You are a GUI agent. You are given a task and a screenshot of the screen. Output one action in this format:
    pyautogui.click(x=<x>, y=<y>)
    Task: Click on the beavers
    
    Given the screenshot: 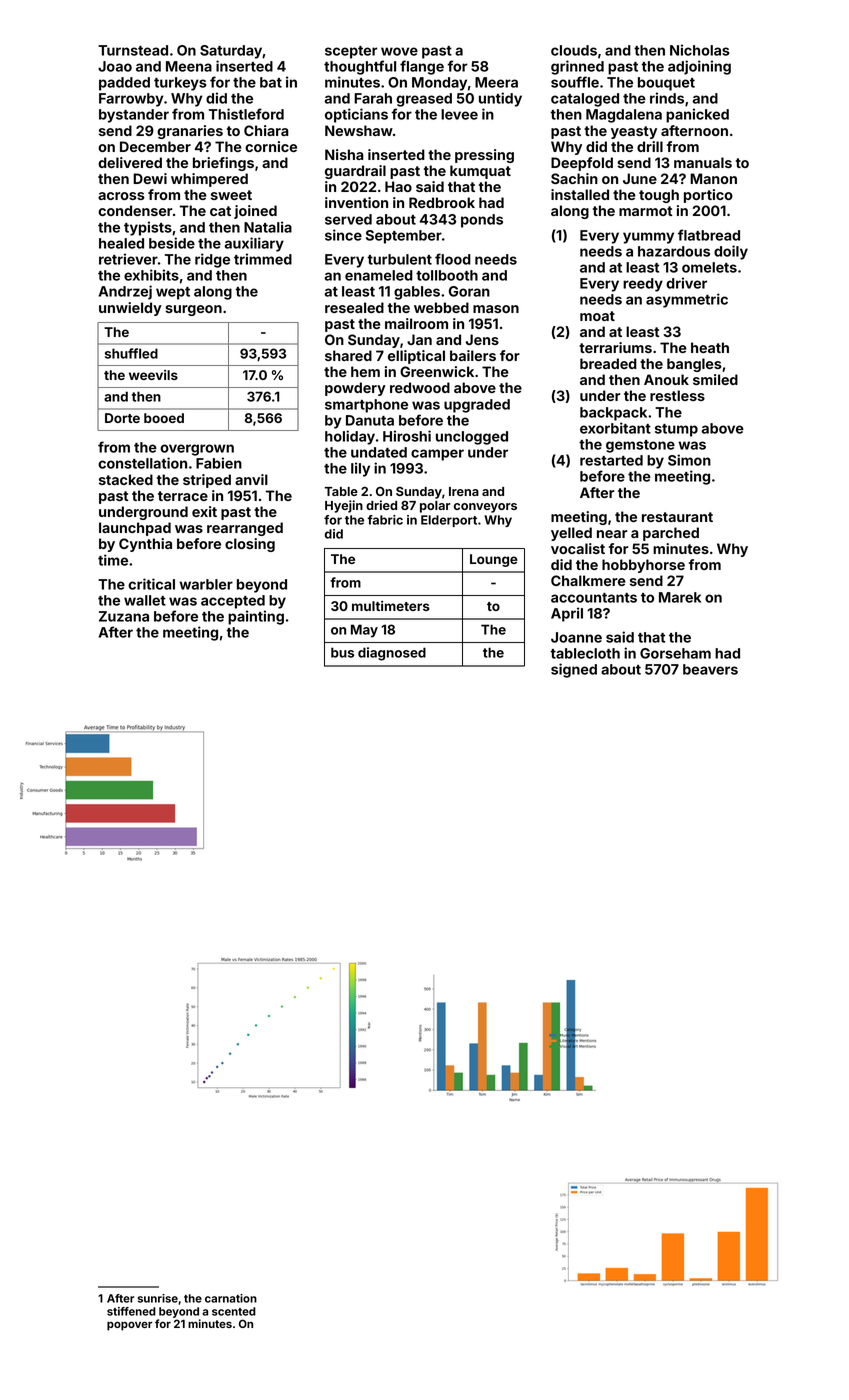 What is the action you would take?
    pyautogui.click(x=710, y=669)
